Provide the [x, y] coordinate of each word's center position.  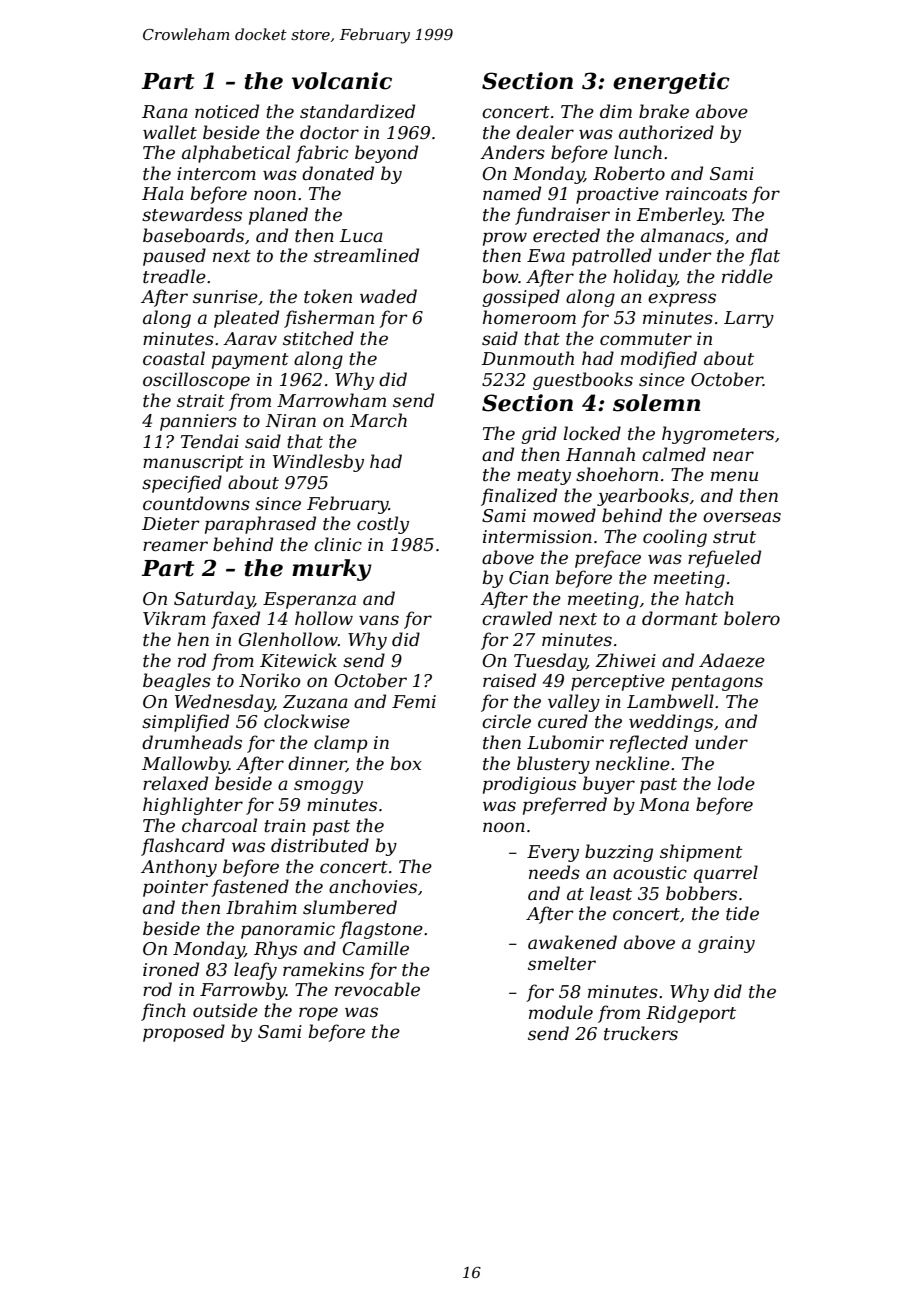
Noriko [270, 680]
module [561, 1012]
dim [616, 111]
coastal [174, 358]
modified [659, 360]
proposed [184, 1033]
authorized [666, 132]
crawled [517, 618]
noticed [227, 111]
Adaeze [732, 660]
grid [539, 435]
